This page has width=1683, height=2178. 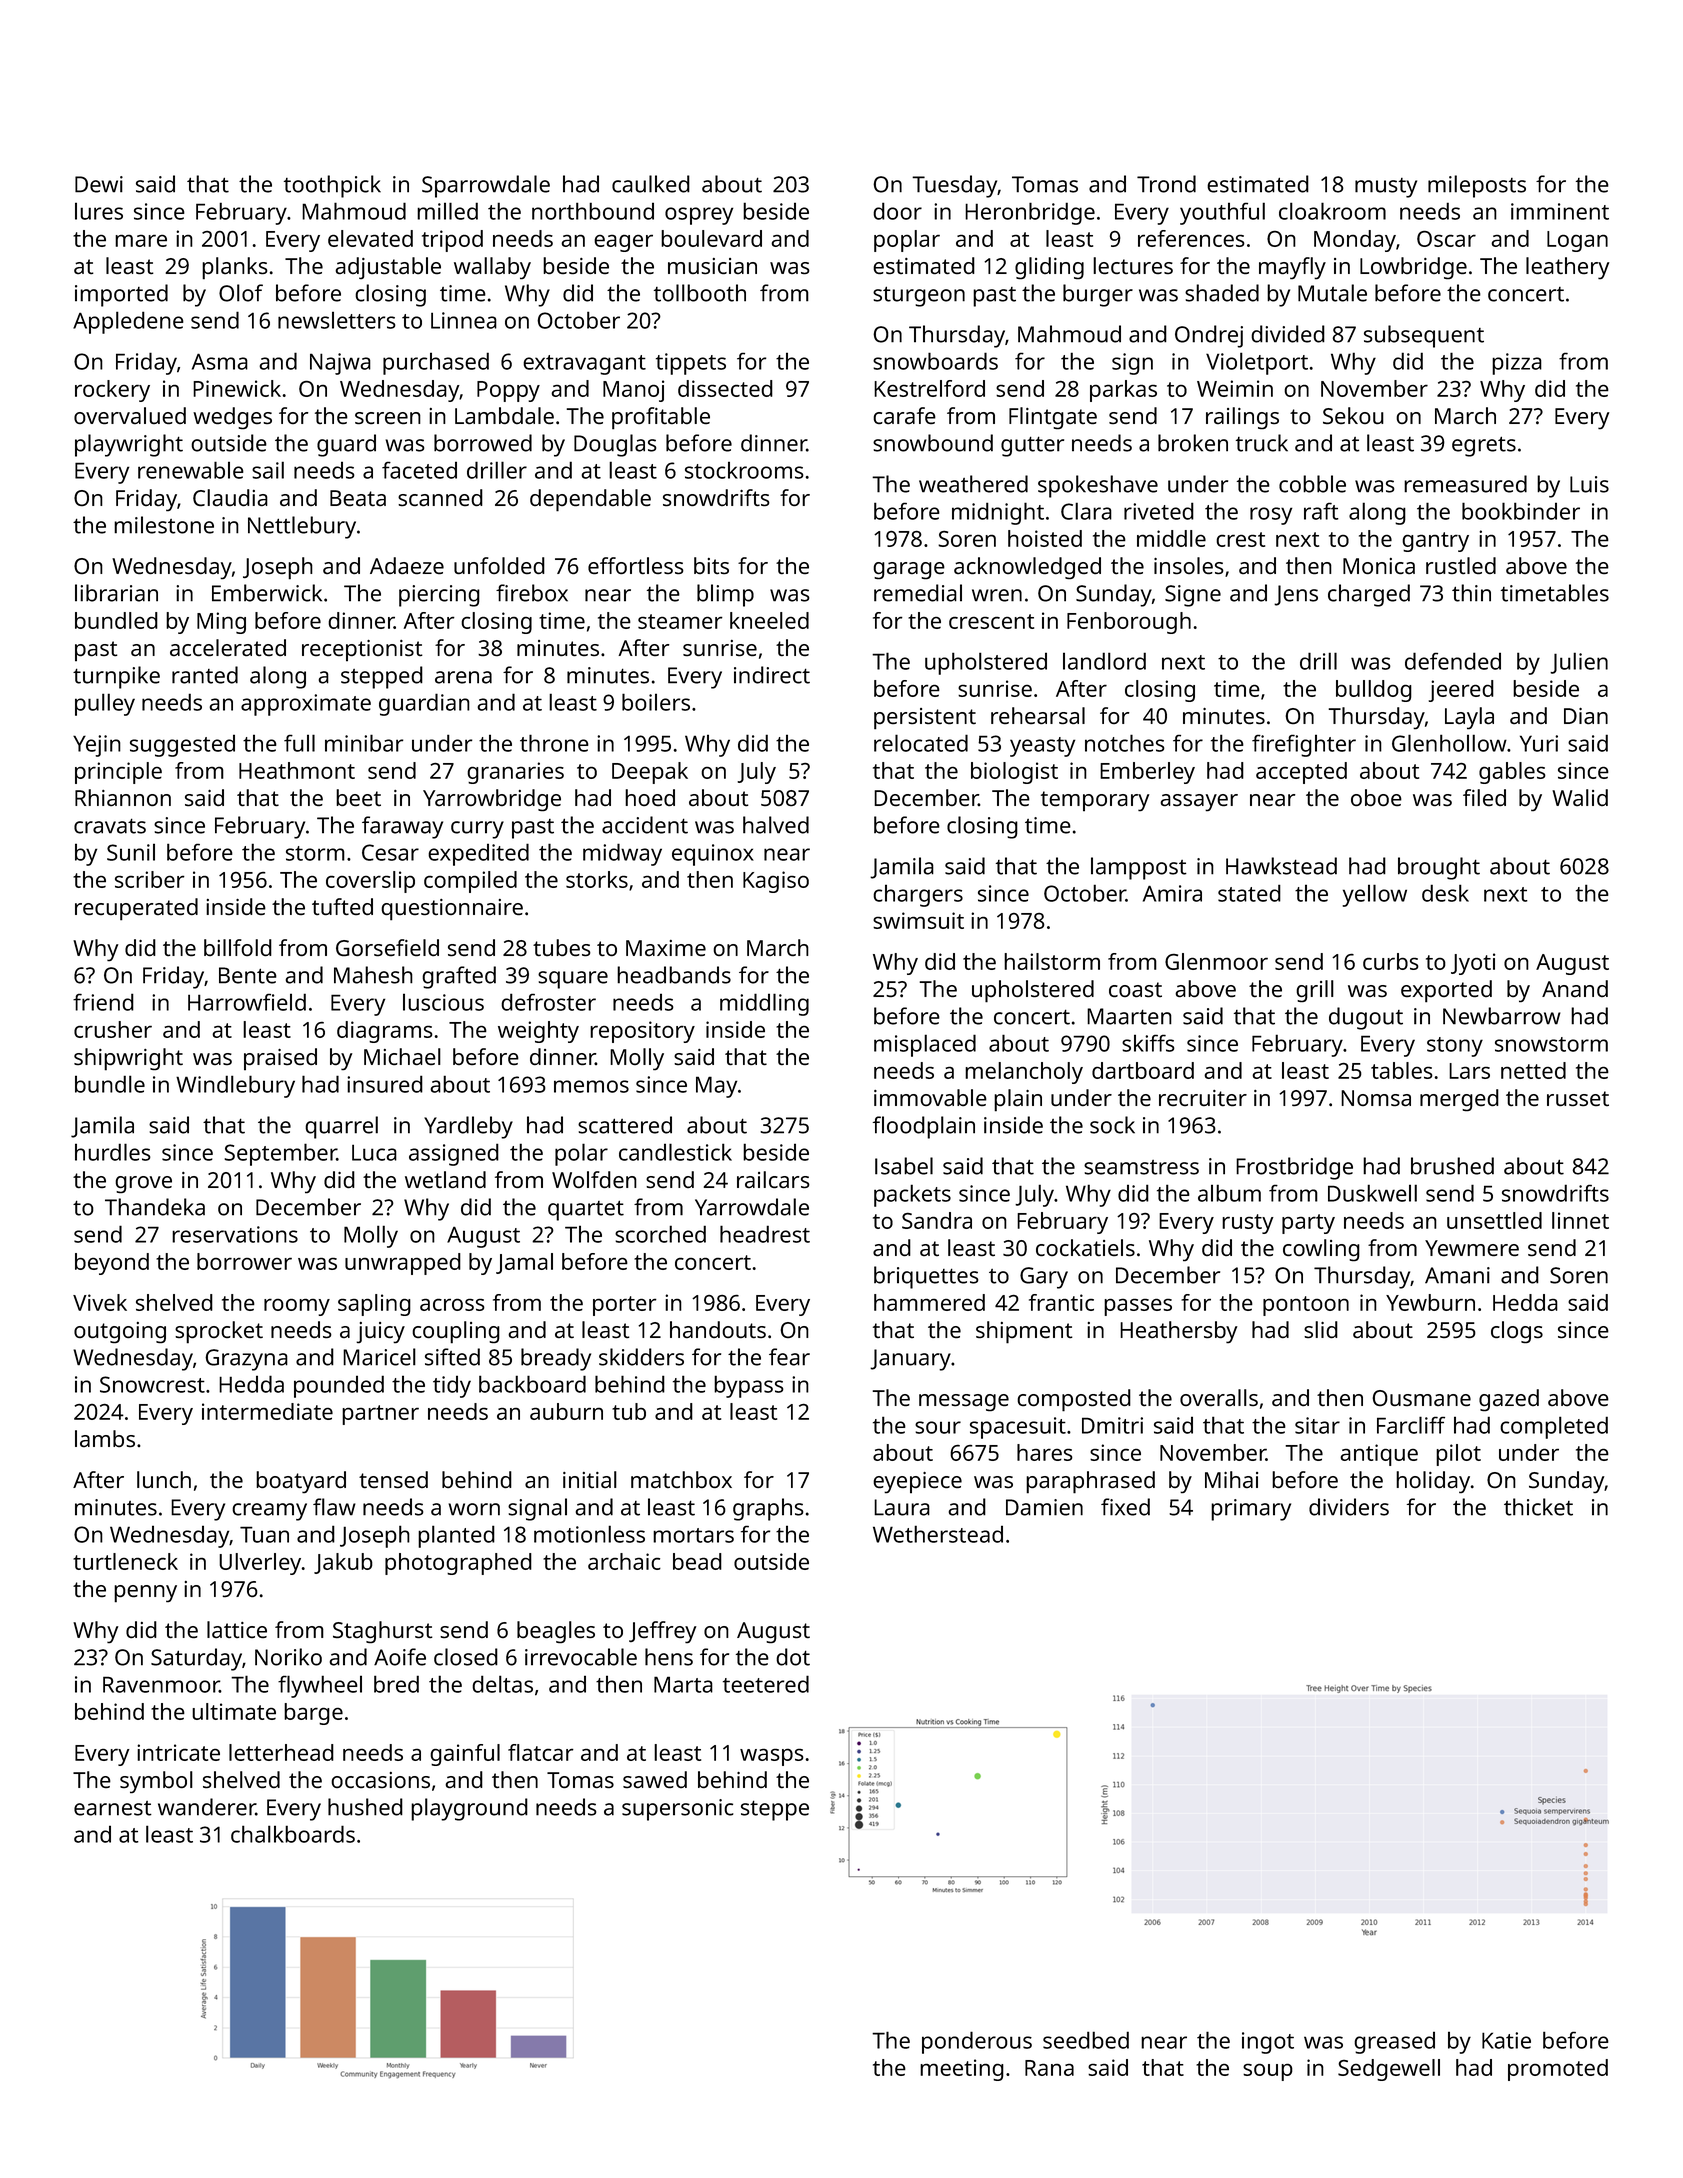 What do you see at coordinates (99, 184) in the page?
I see `Dewi` at bounding box center [99, 184].
